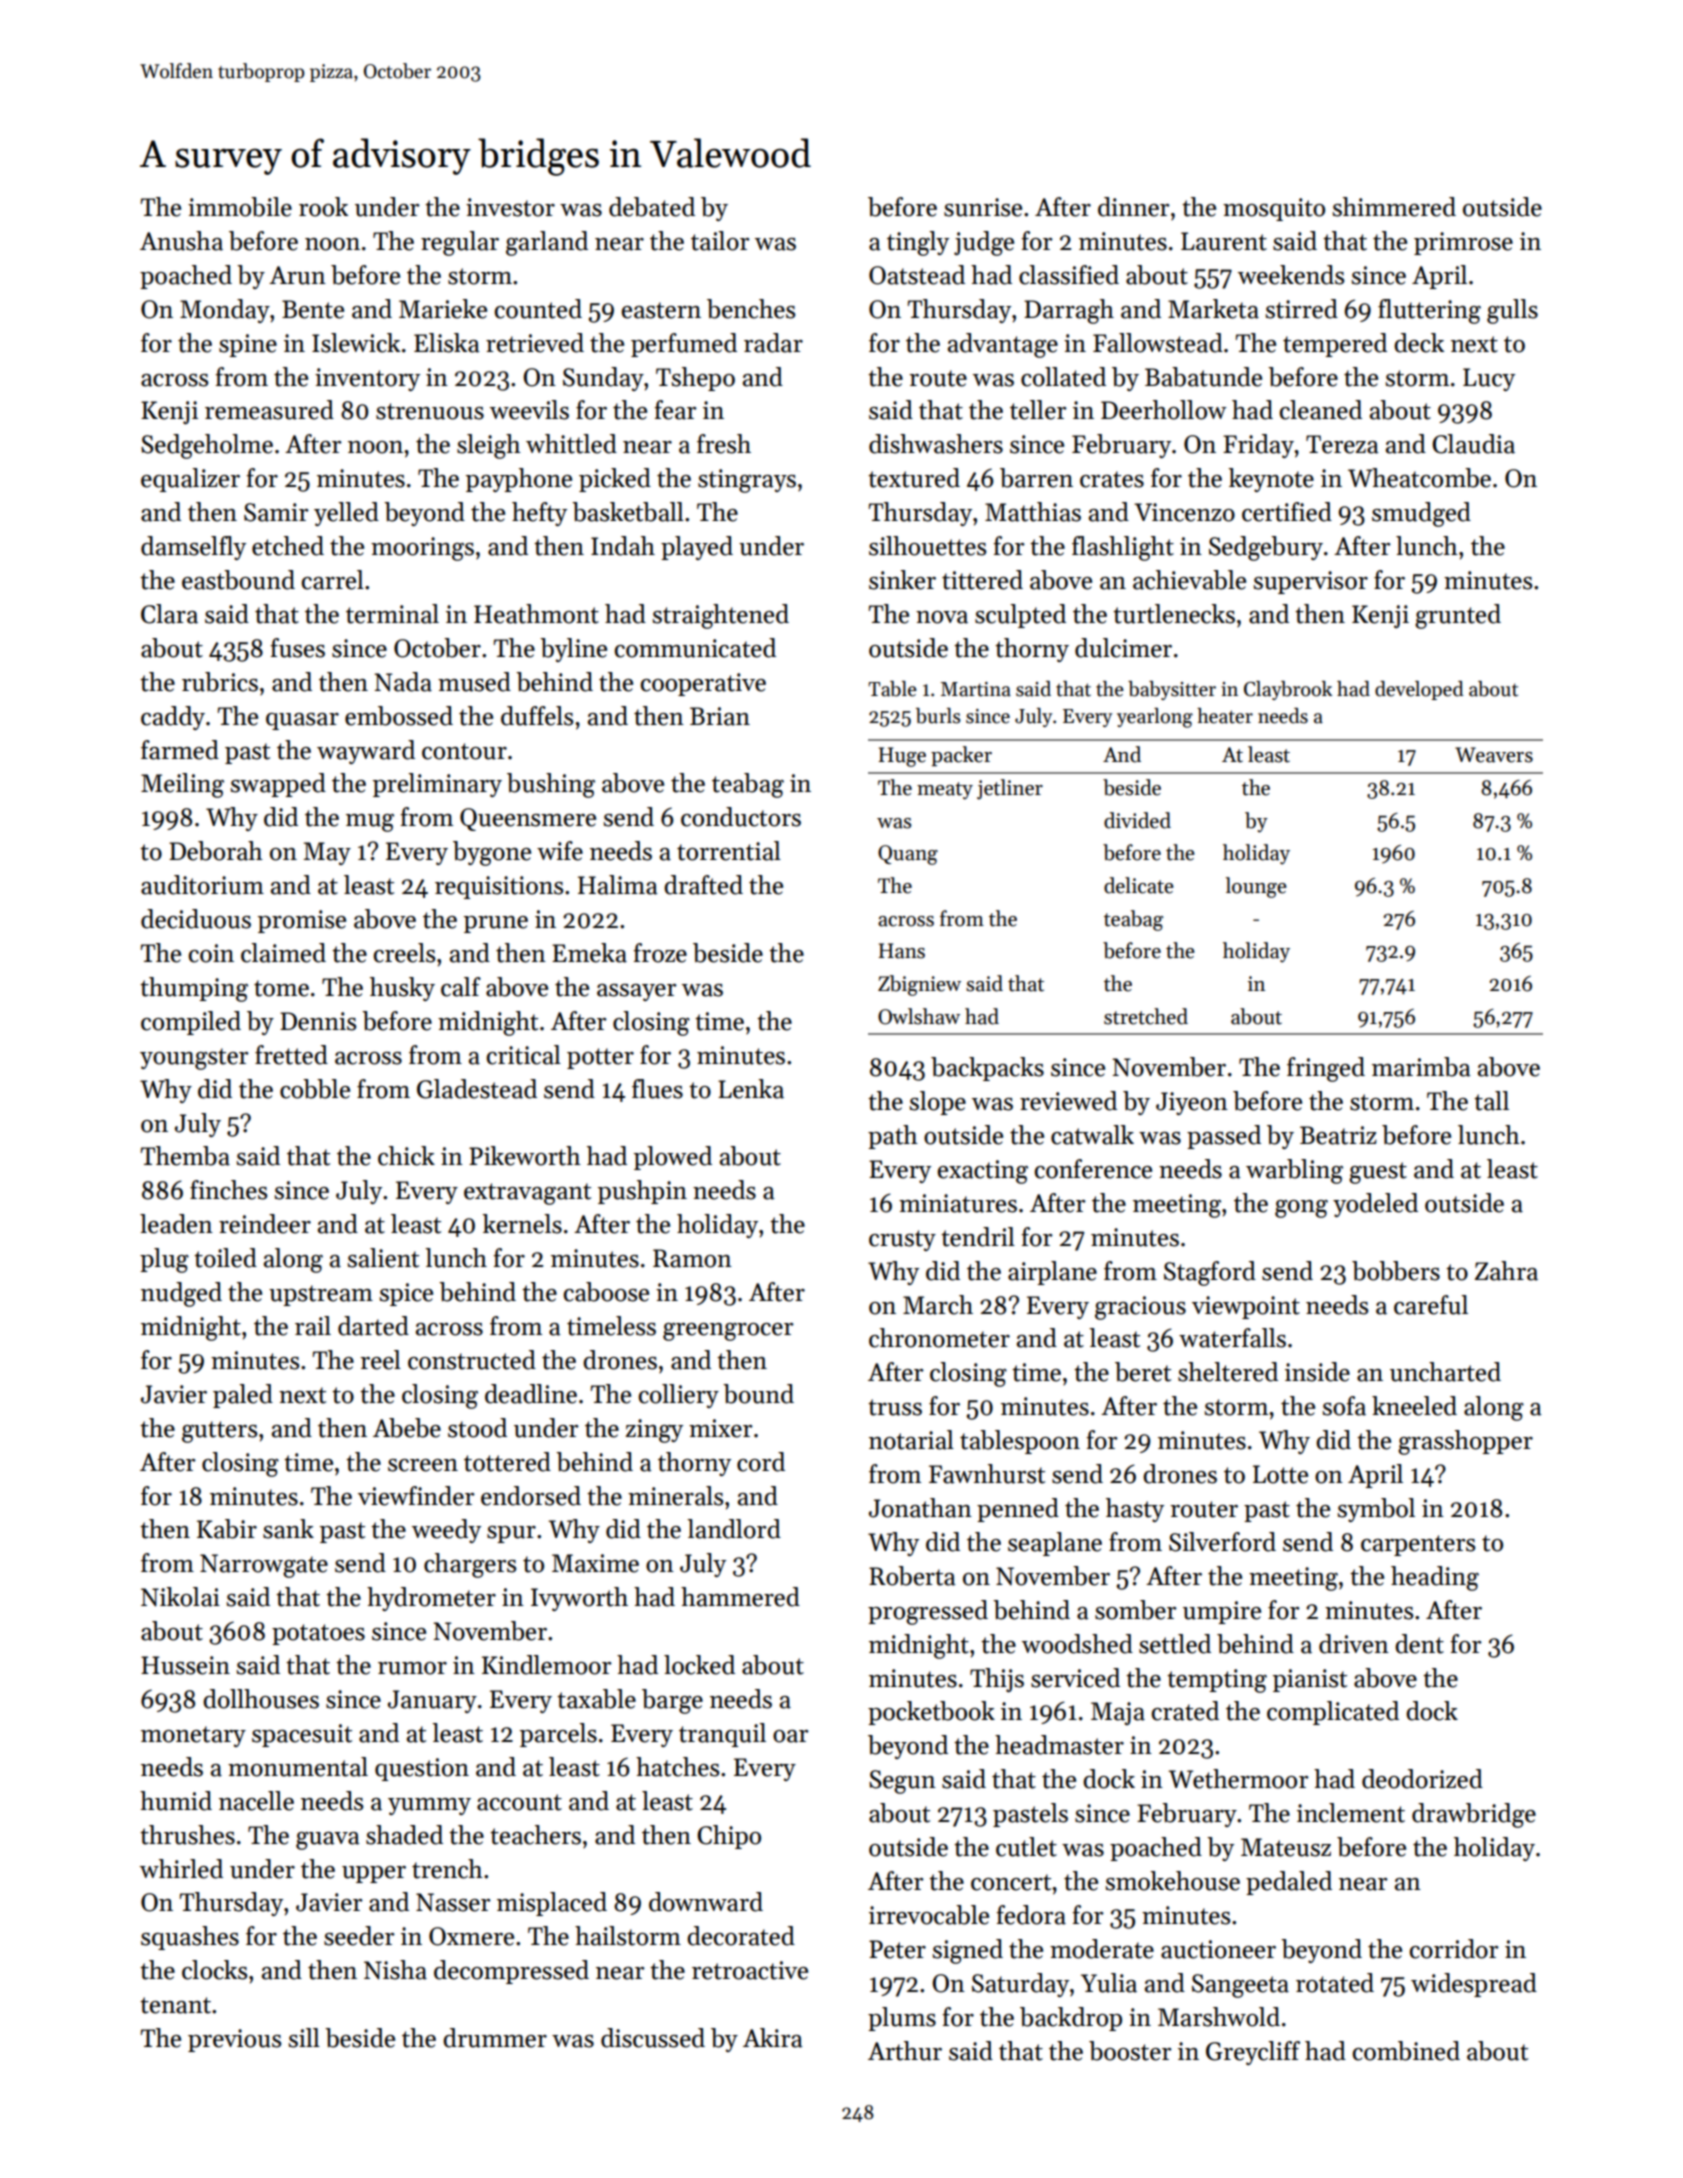 Image resolution: width=1683 pixels, height=2178 pixels. Describe the element at coordinates (983, 207) in the image. I see `sunrise` at that location.
